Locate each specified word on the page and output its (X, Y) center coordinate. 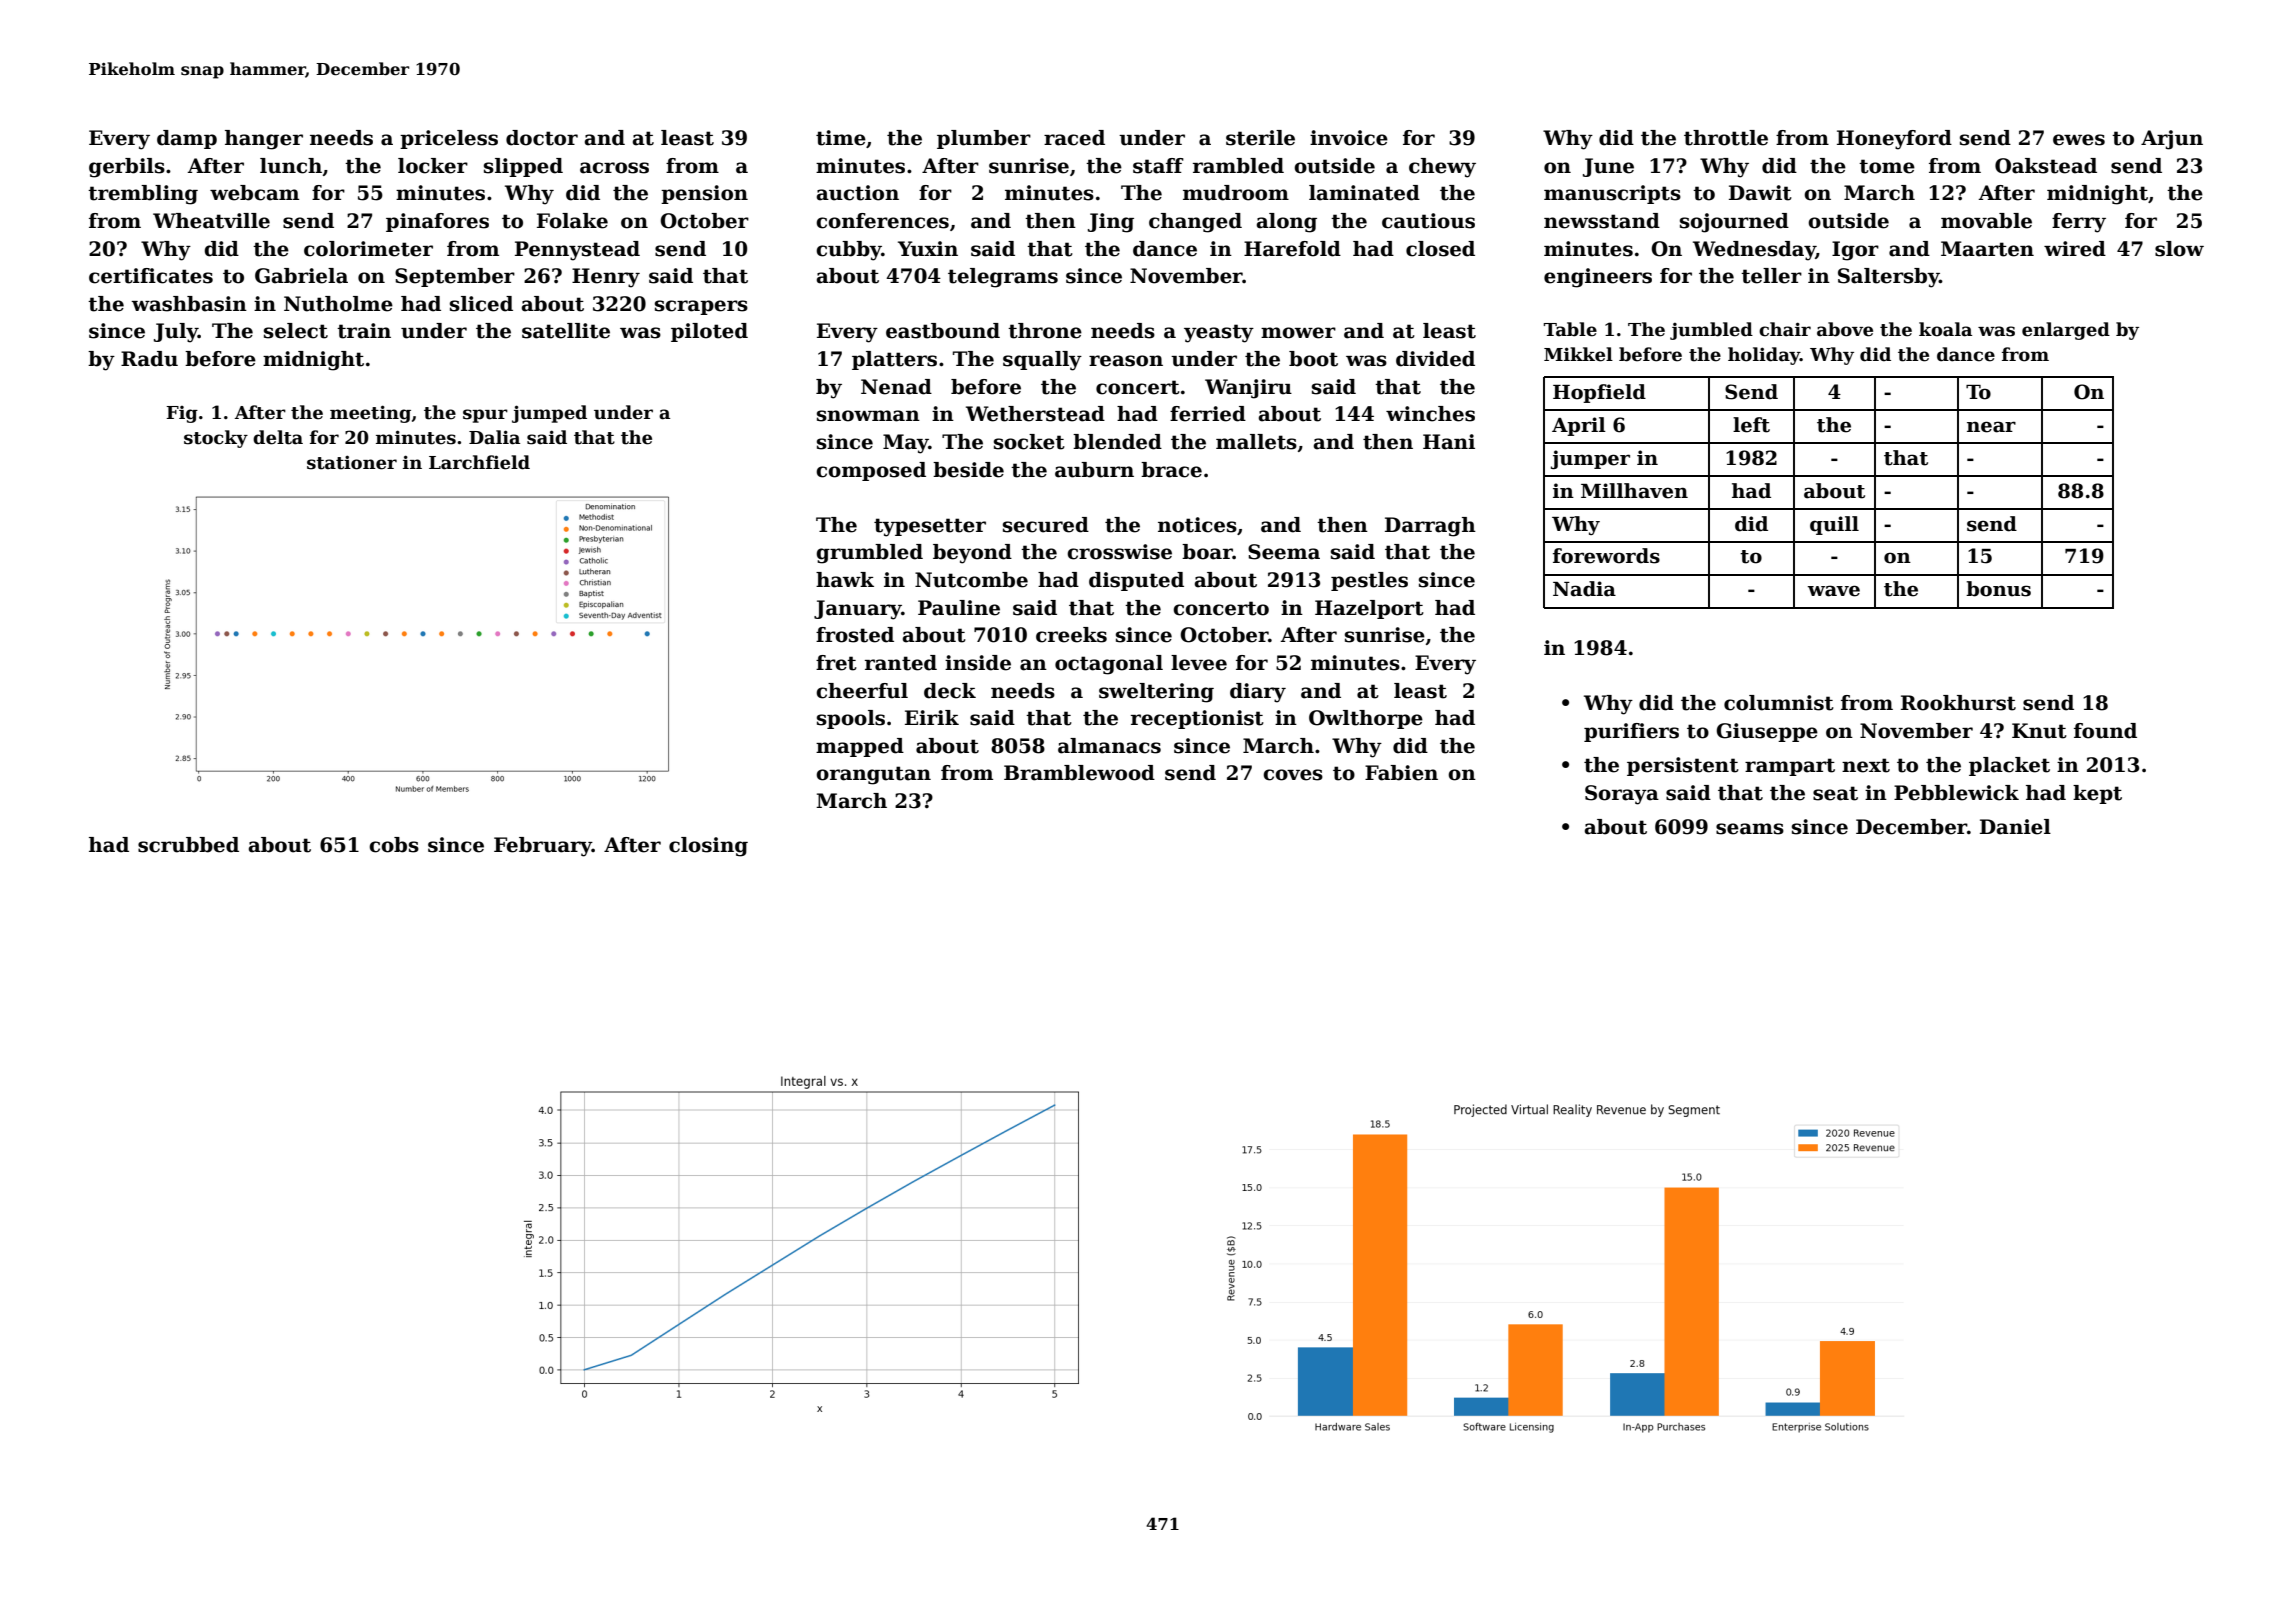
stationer (352, 462)
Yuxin (928, 249)
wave (1833, 591)
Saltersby (1888, 278)
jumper (1590, 459)
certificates (151, 276)
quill (1834, 525)
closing (708, 847)
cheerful (862, 691)
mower (1298, 333)
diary (1258, 693)
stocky (216, 439)
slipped (523, 167)
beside (968, 470)
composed (871, 471)
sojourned (1734, 223)
